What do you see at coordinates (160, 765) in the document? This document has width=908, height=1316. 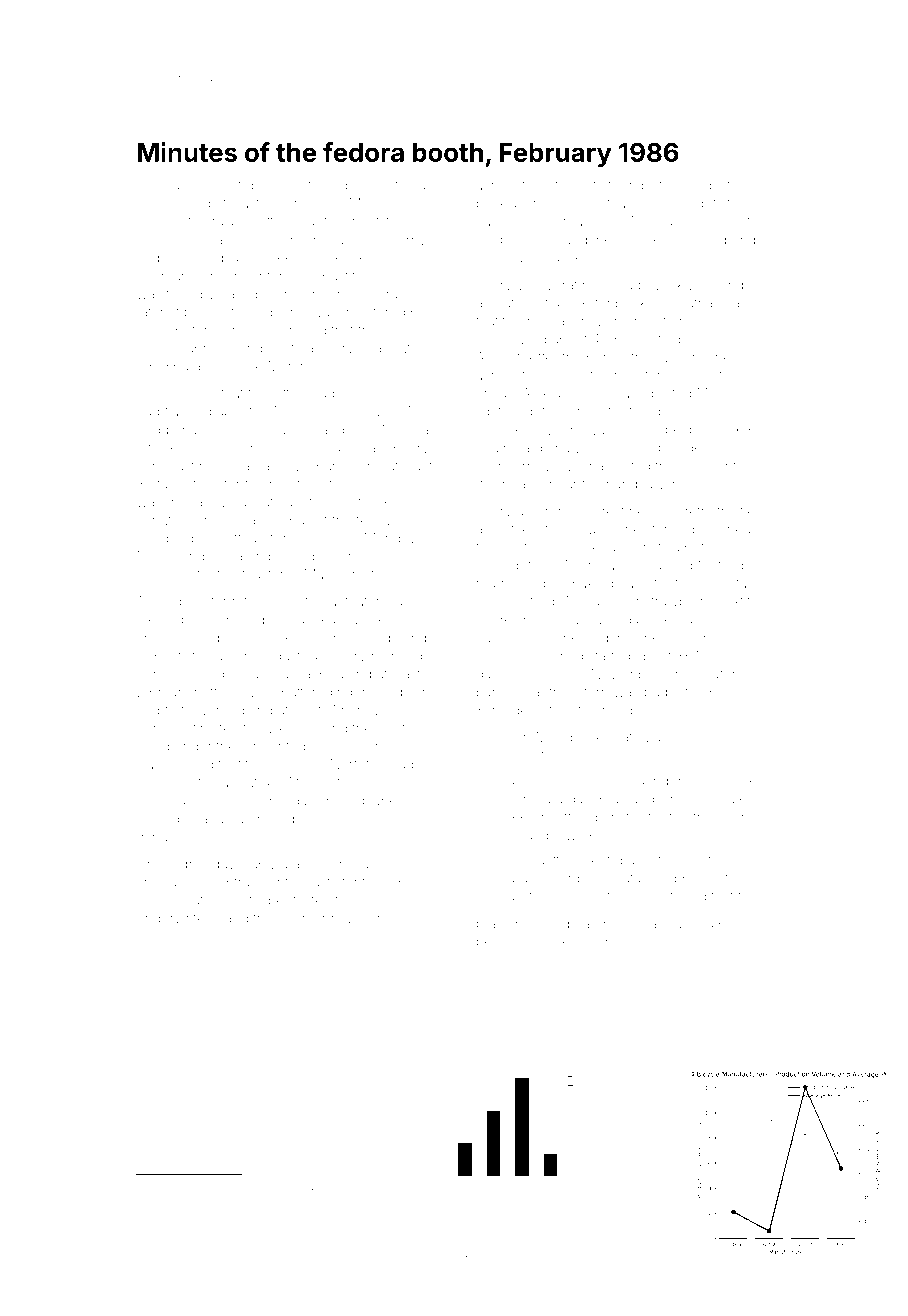 I see `Hassan` at bounding box center [160, 765].
